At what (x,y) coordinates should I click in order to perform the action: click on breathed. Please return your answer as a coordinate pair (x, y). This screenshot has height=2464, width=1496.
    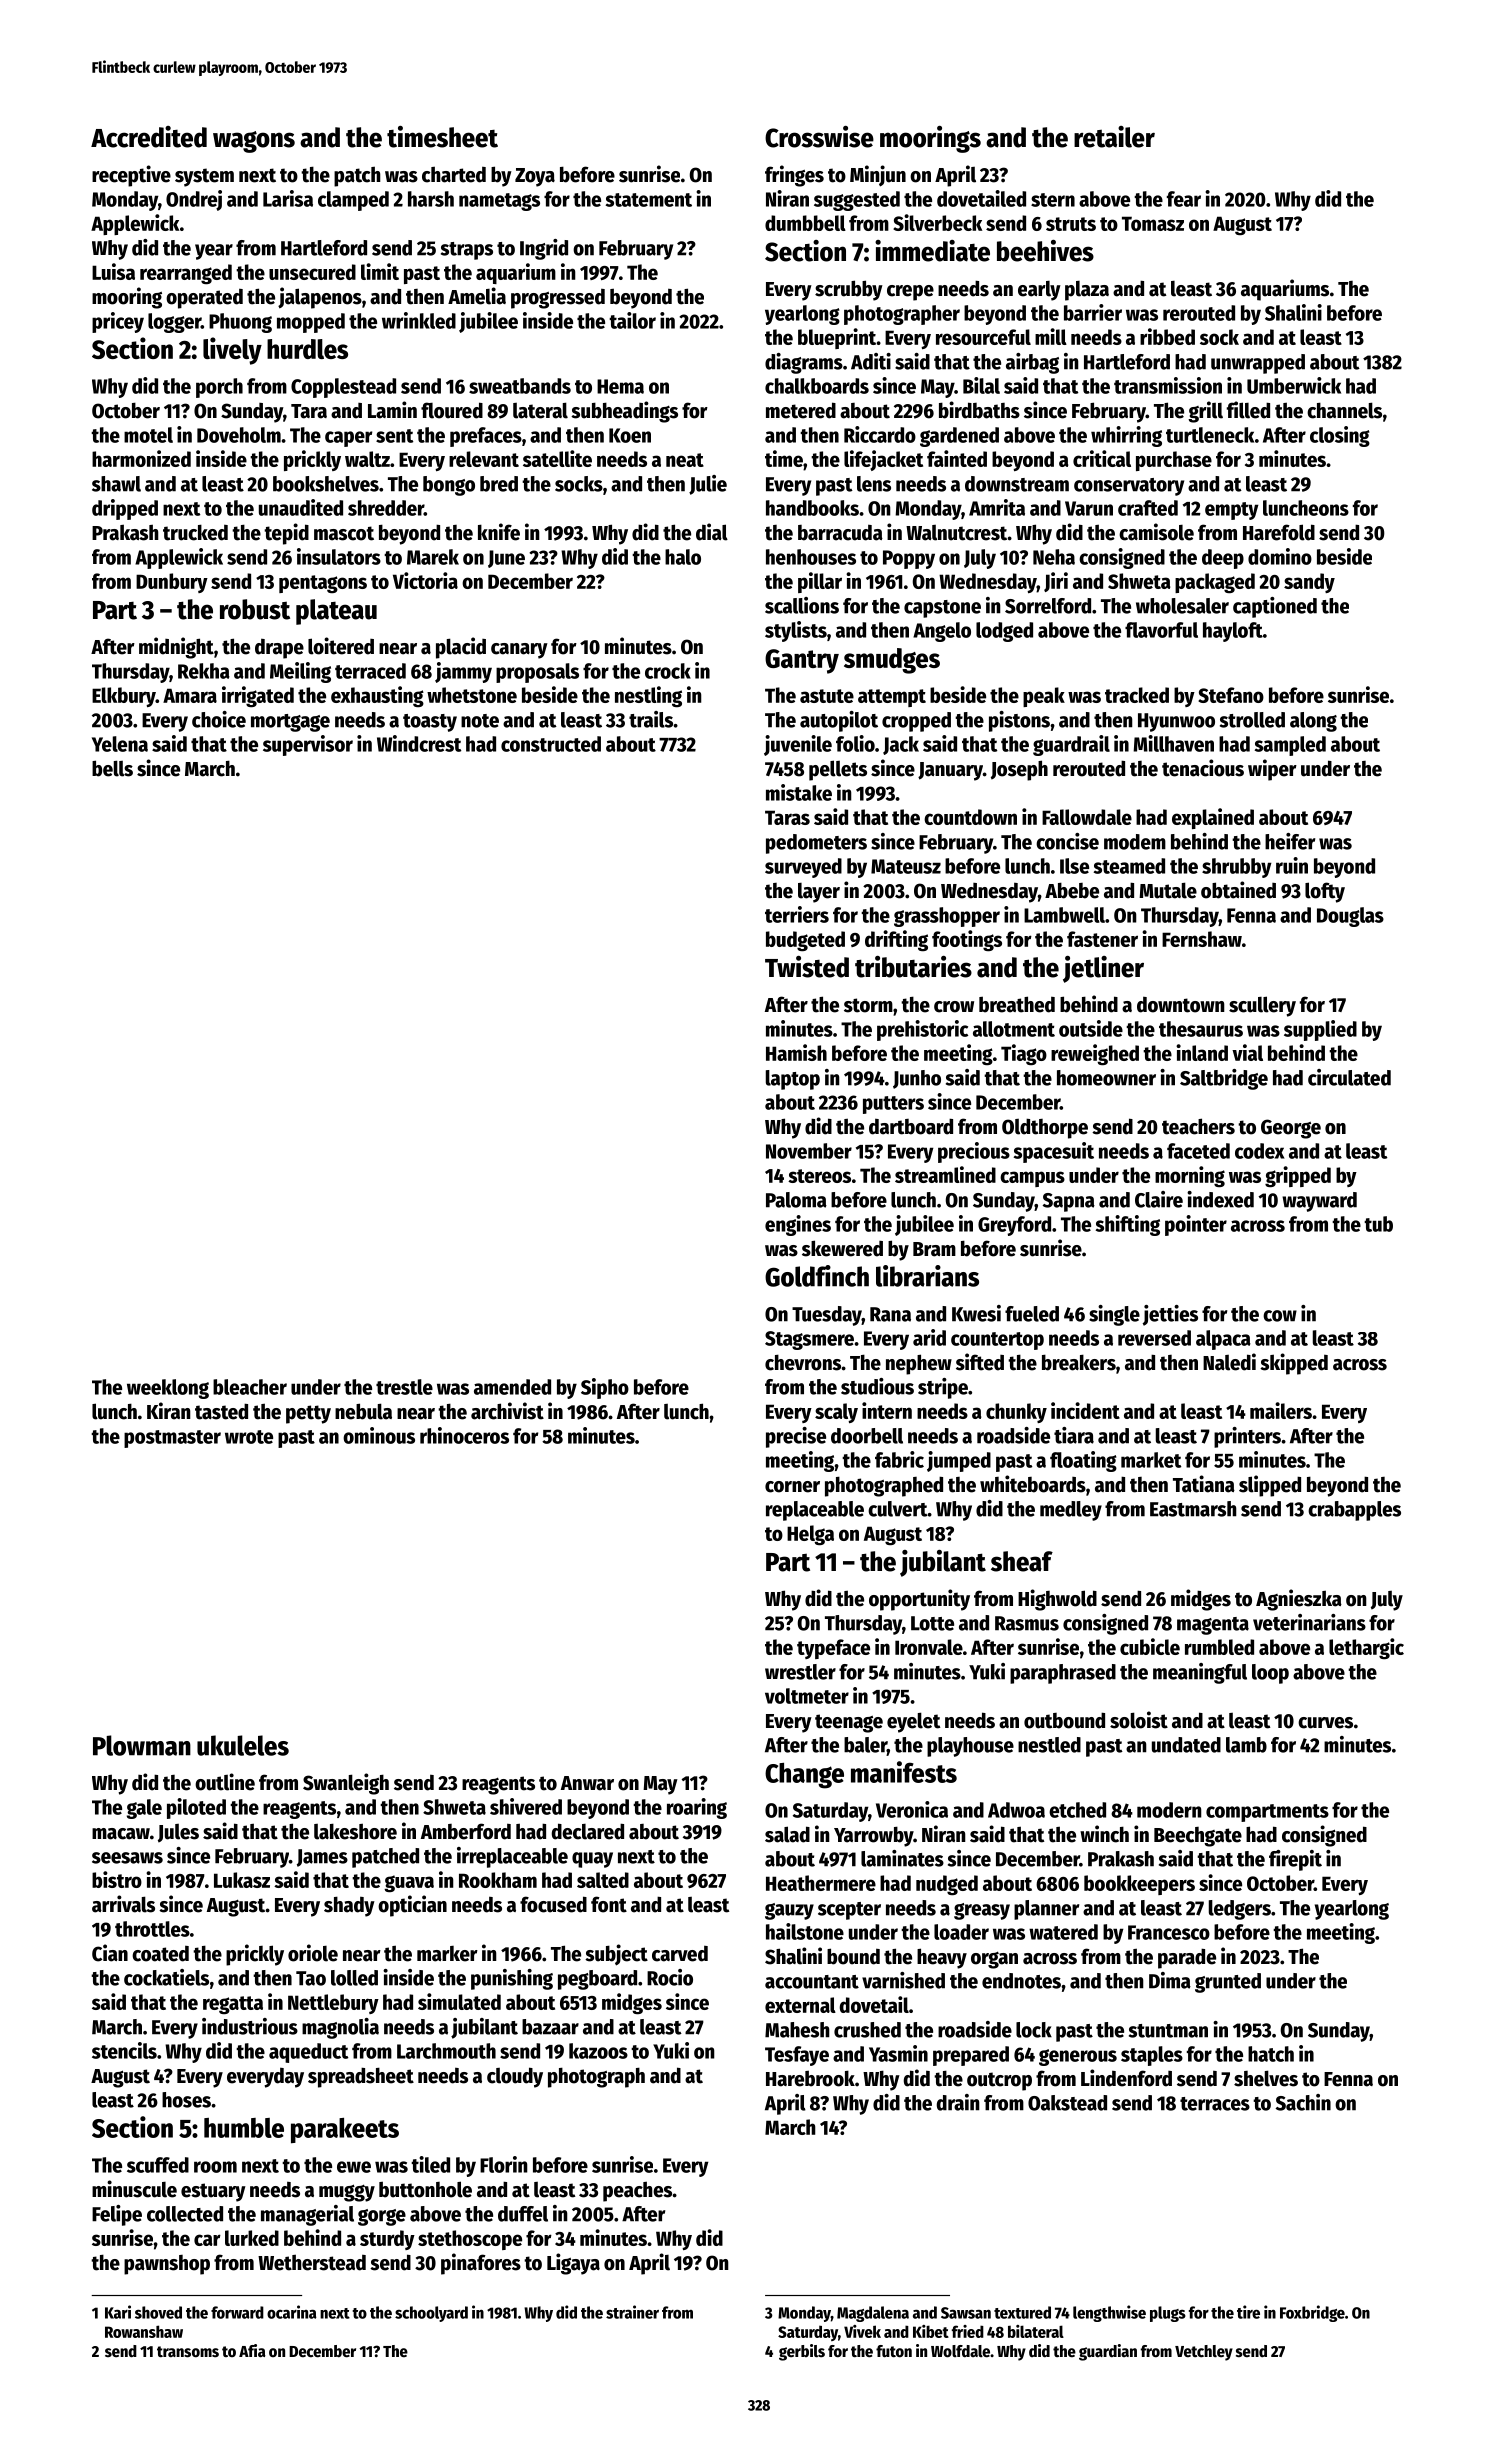
    Looking at the image, I should click on (1017, 1004).
